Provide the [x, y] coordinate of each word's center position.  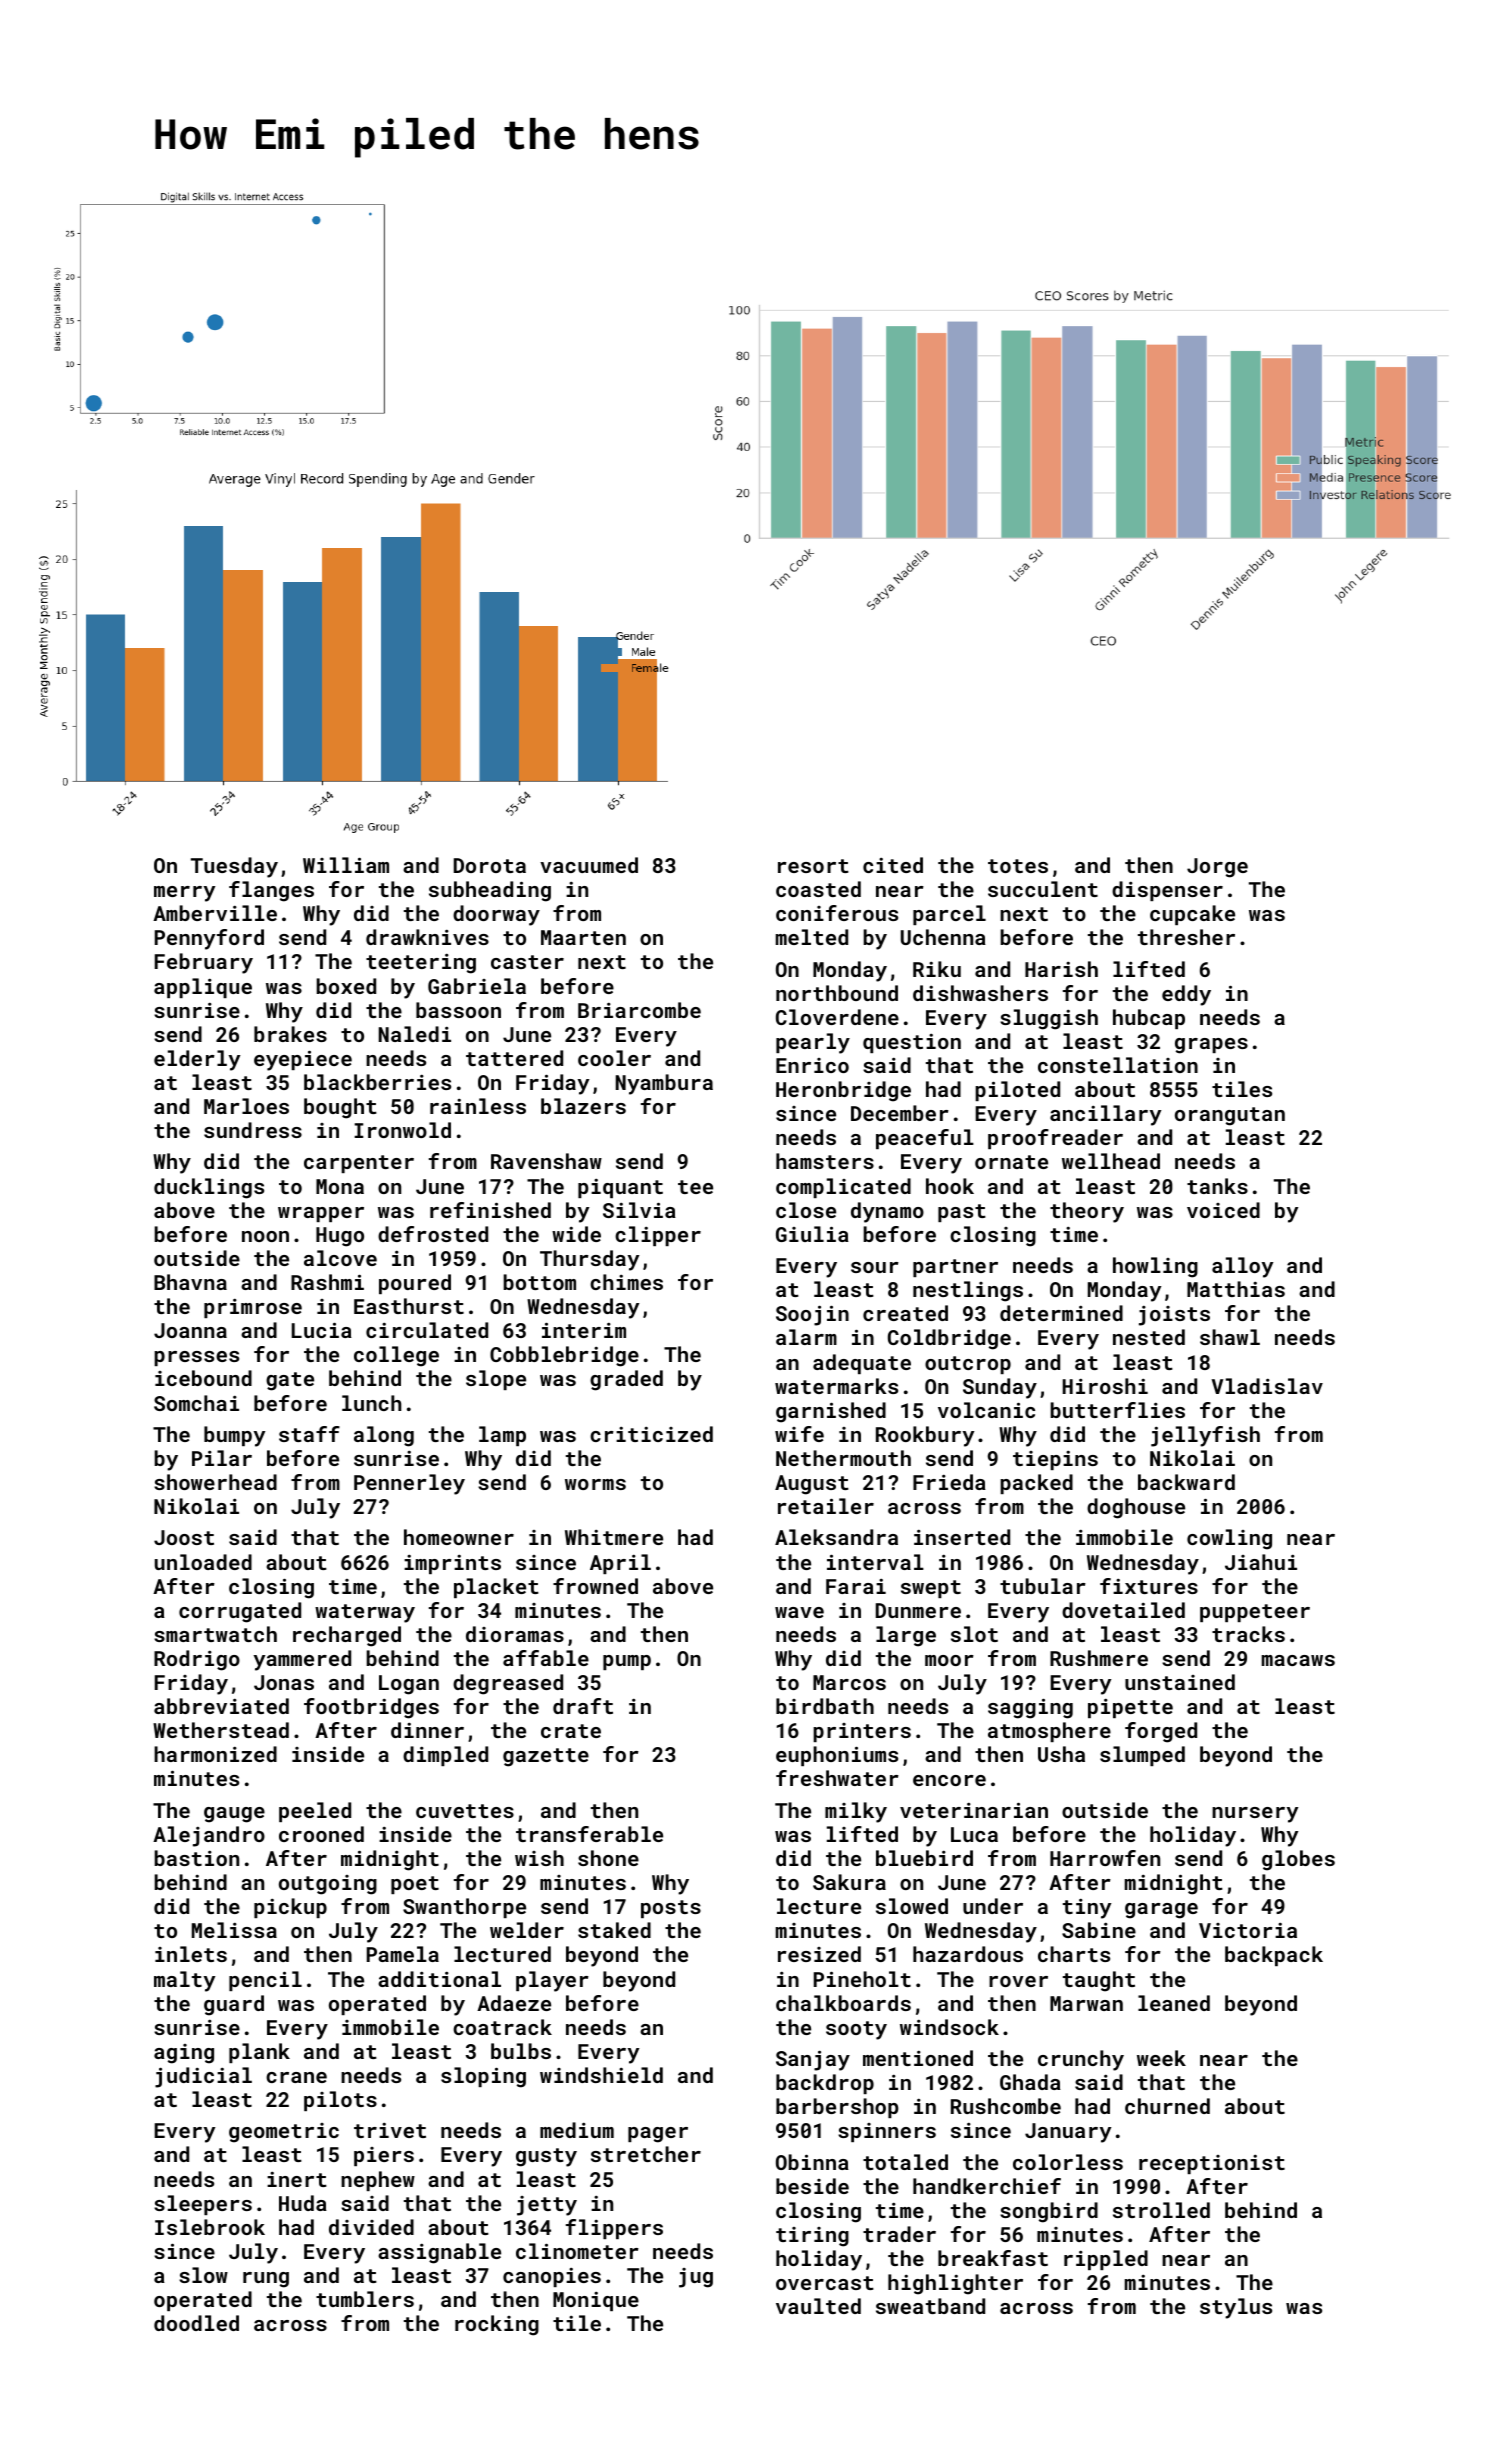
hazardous [968, 1954]
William [346, 865]
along [384, 1436]
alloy [1242, 1267]
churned [1167, 2106]
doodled [196, 2323]
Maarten [583, 937]
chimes [626, 1282]
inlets [191, 1954]
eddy [1186, 995]
